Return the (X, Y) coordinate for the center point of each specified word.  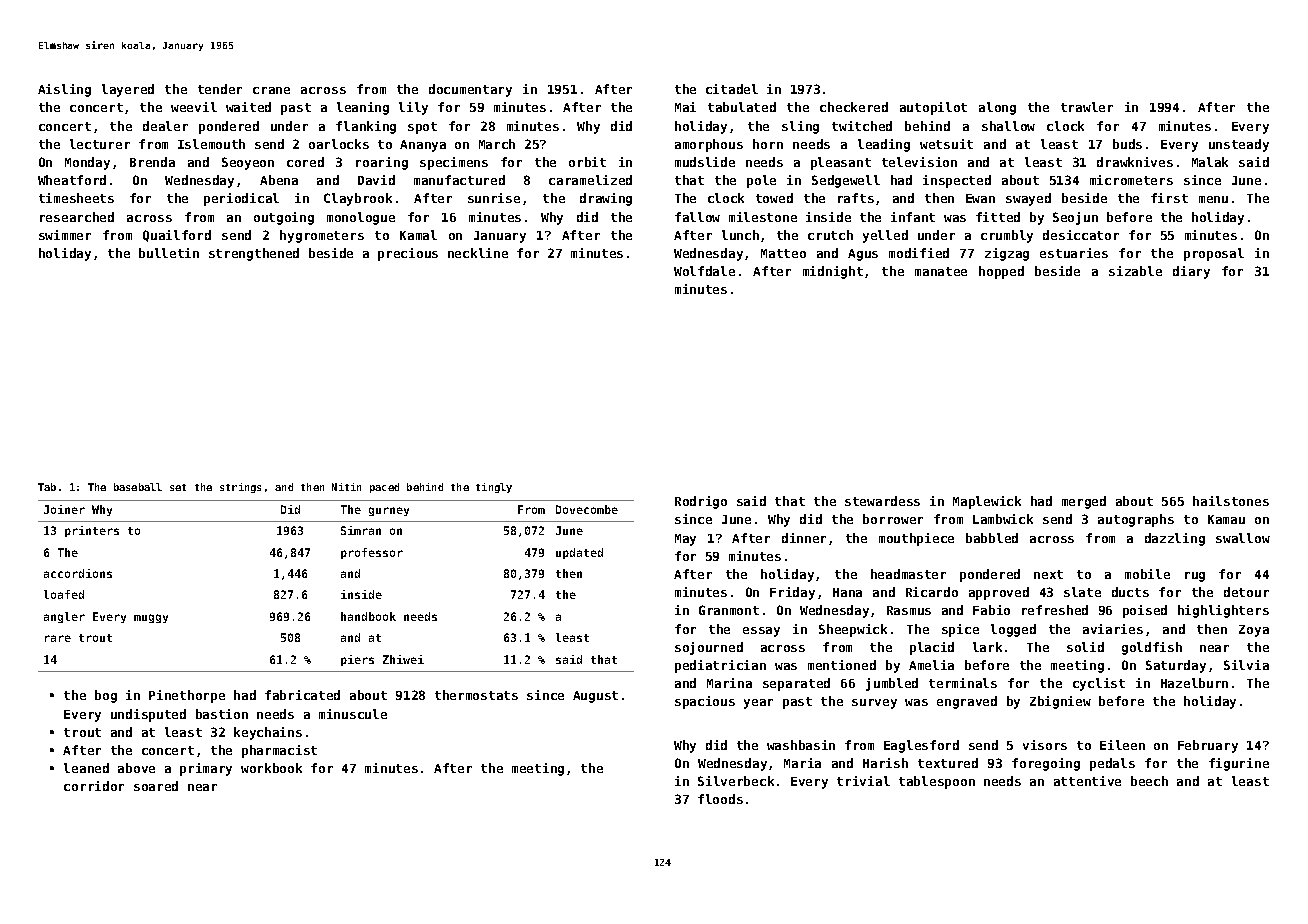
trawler (1087, 107)
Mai (685, 107)
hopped (1001, 272)
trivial (863, 781)
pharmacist (279, 751)
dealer (165, 126)
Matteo (783, 253)
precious (408, 254)
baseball (138, 487)
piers (357, 660)
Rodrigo (701, 502)
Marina (729, 683)
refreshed (1055, 610)
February (1208, 746)
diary (1191, 272)
